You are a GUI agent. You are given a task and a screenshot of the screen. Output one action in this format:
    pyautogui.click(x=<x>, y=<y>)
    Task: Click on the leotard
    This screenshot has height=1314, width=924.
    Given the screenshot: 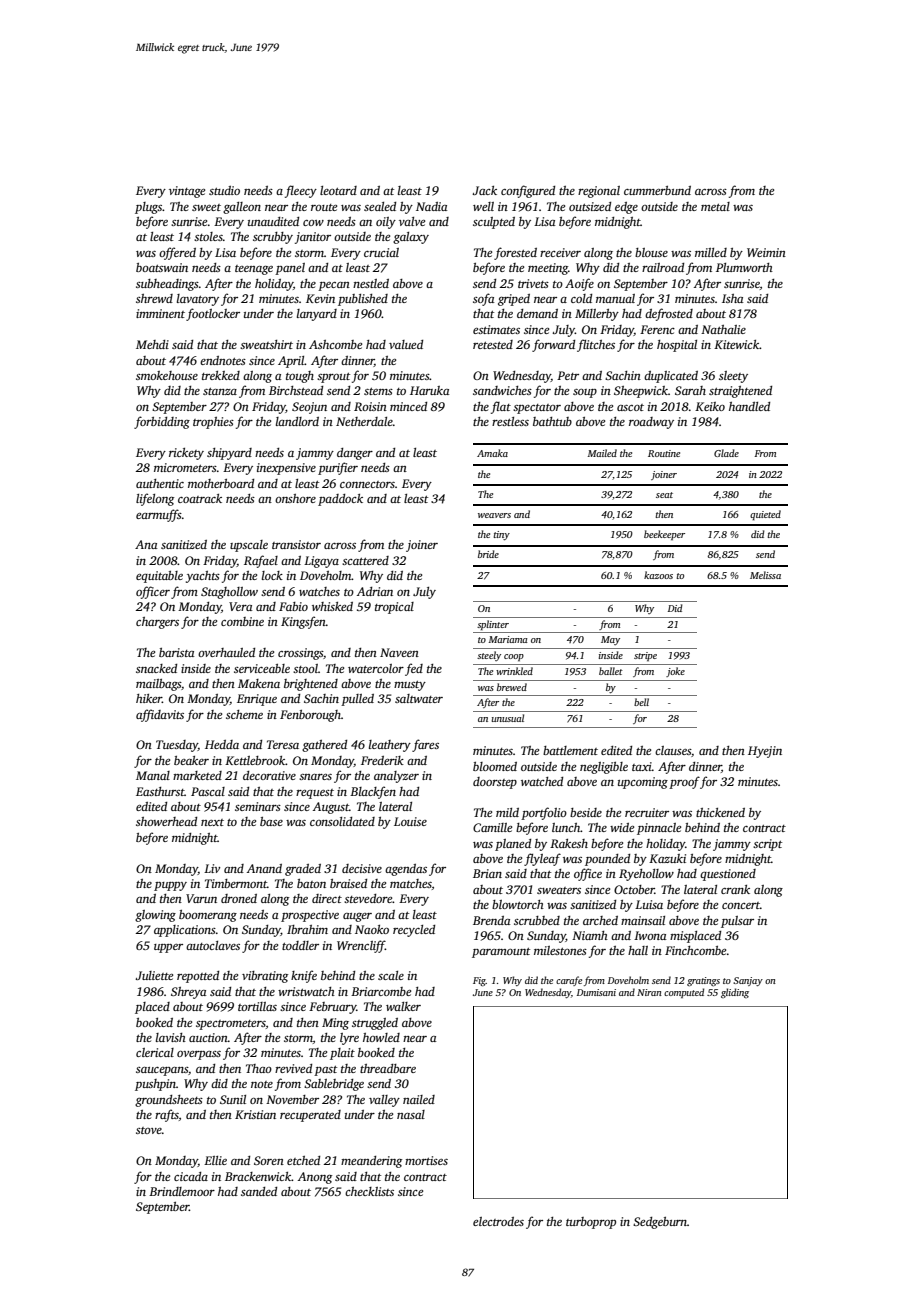 What is the action you would take?
    pyautogui.click(x=338, y=190)
